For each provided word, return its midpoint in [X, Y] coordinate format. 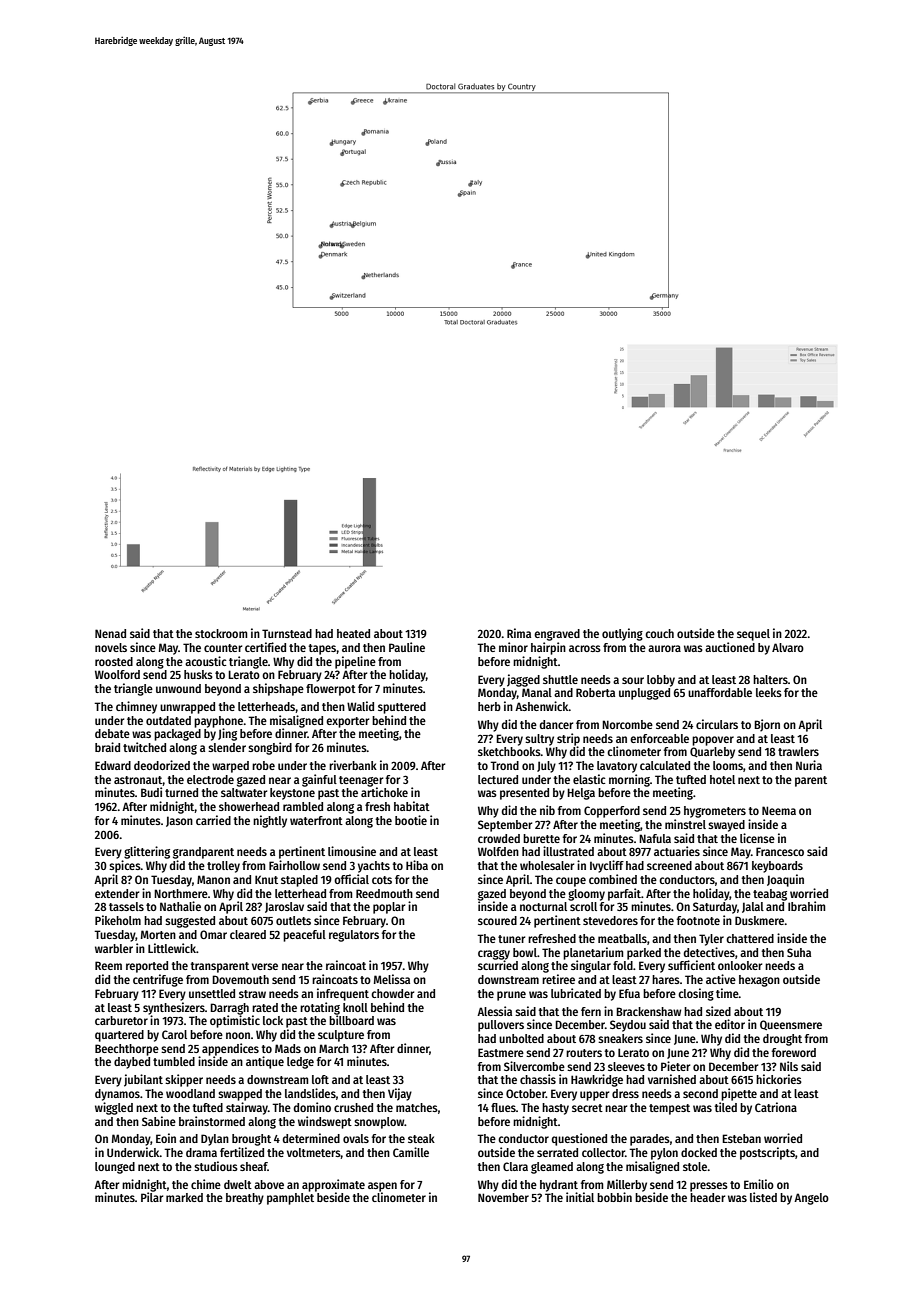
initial [580, 1197]
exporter [347, 722]
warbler [114, 948]
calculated [665, 765]
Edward [113, 765]
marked [184, 1197]
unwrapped [187, 708]
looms [728, 765]
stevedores [610, 920]
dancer [556, 724]
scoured [497, 920]
